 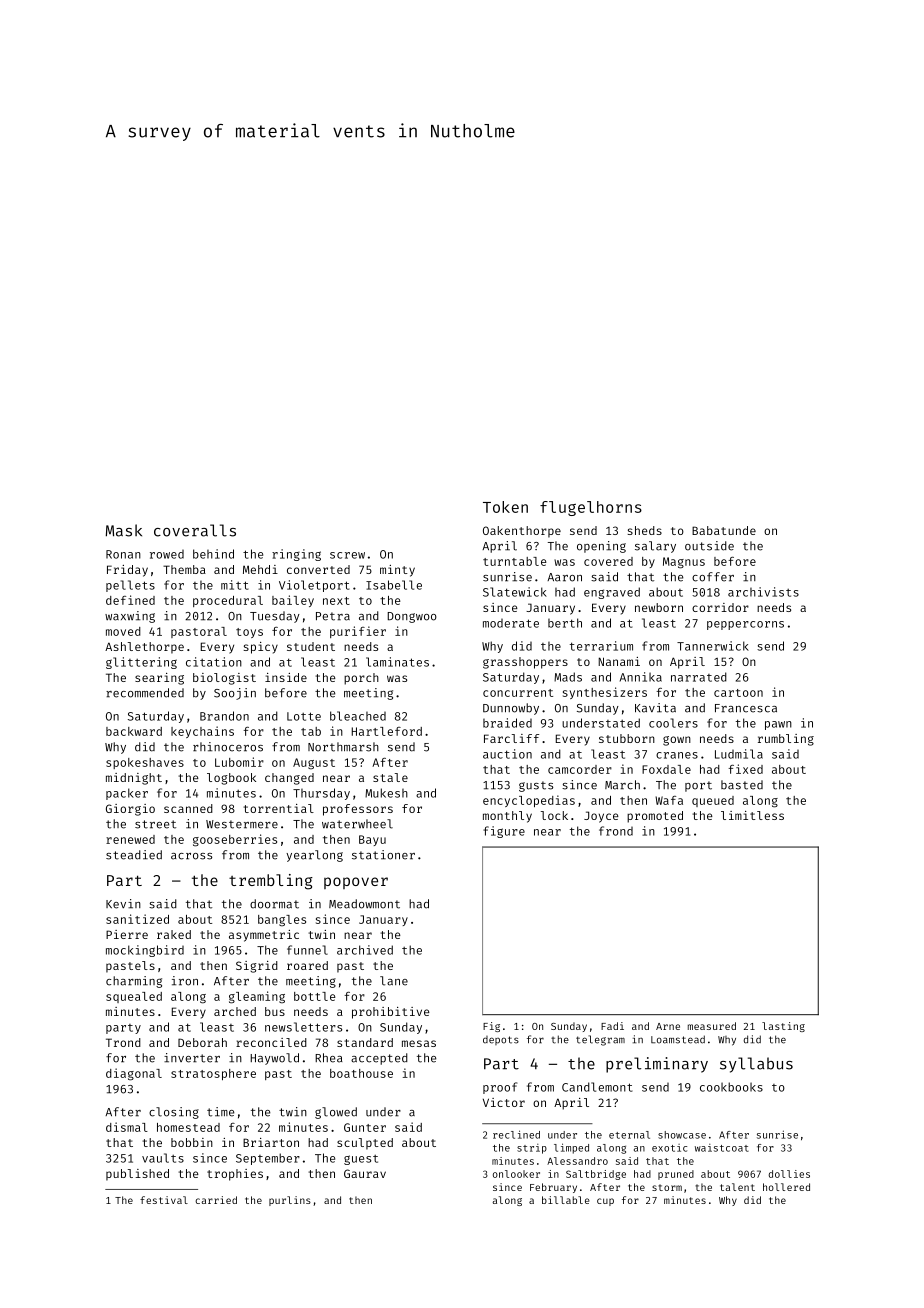 What do you see at coordinates (188, 808) in the image?
I see `scanned` at bounding box center [188, 808].
